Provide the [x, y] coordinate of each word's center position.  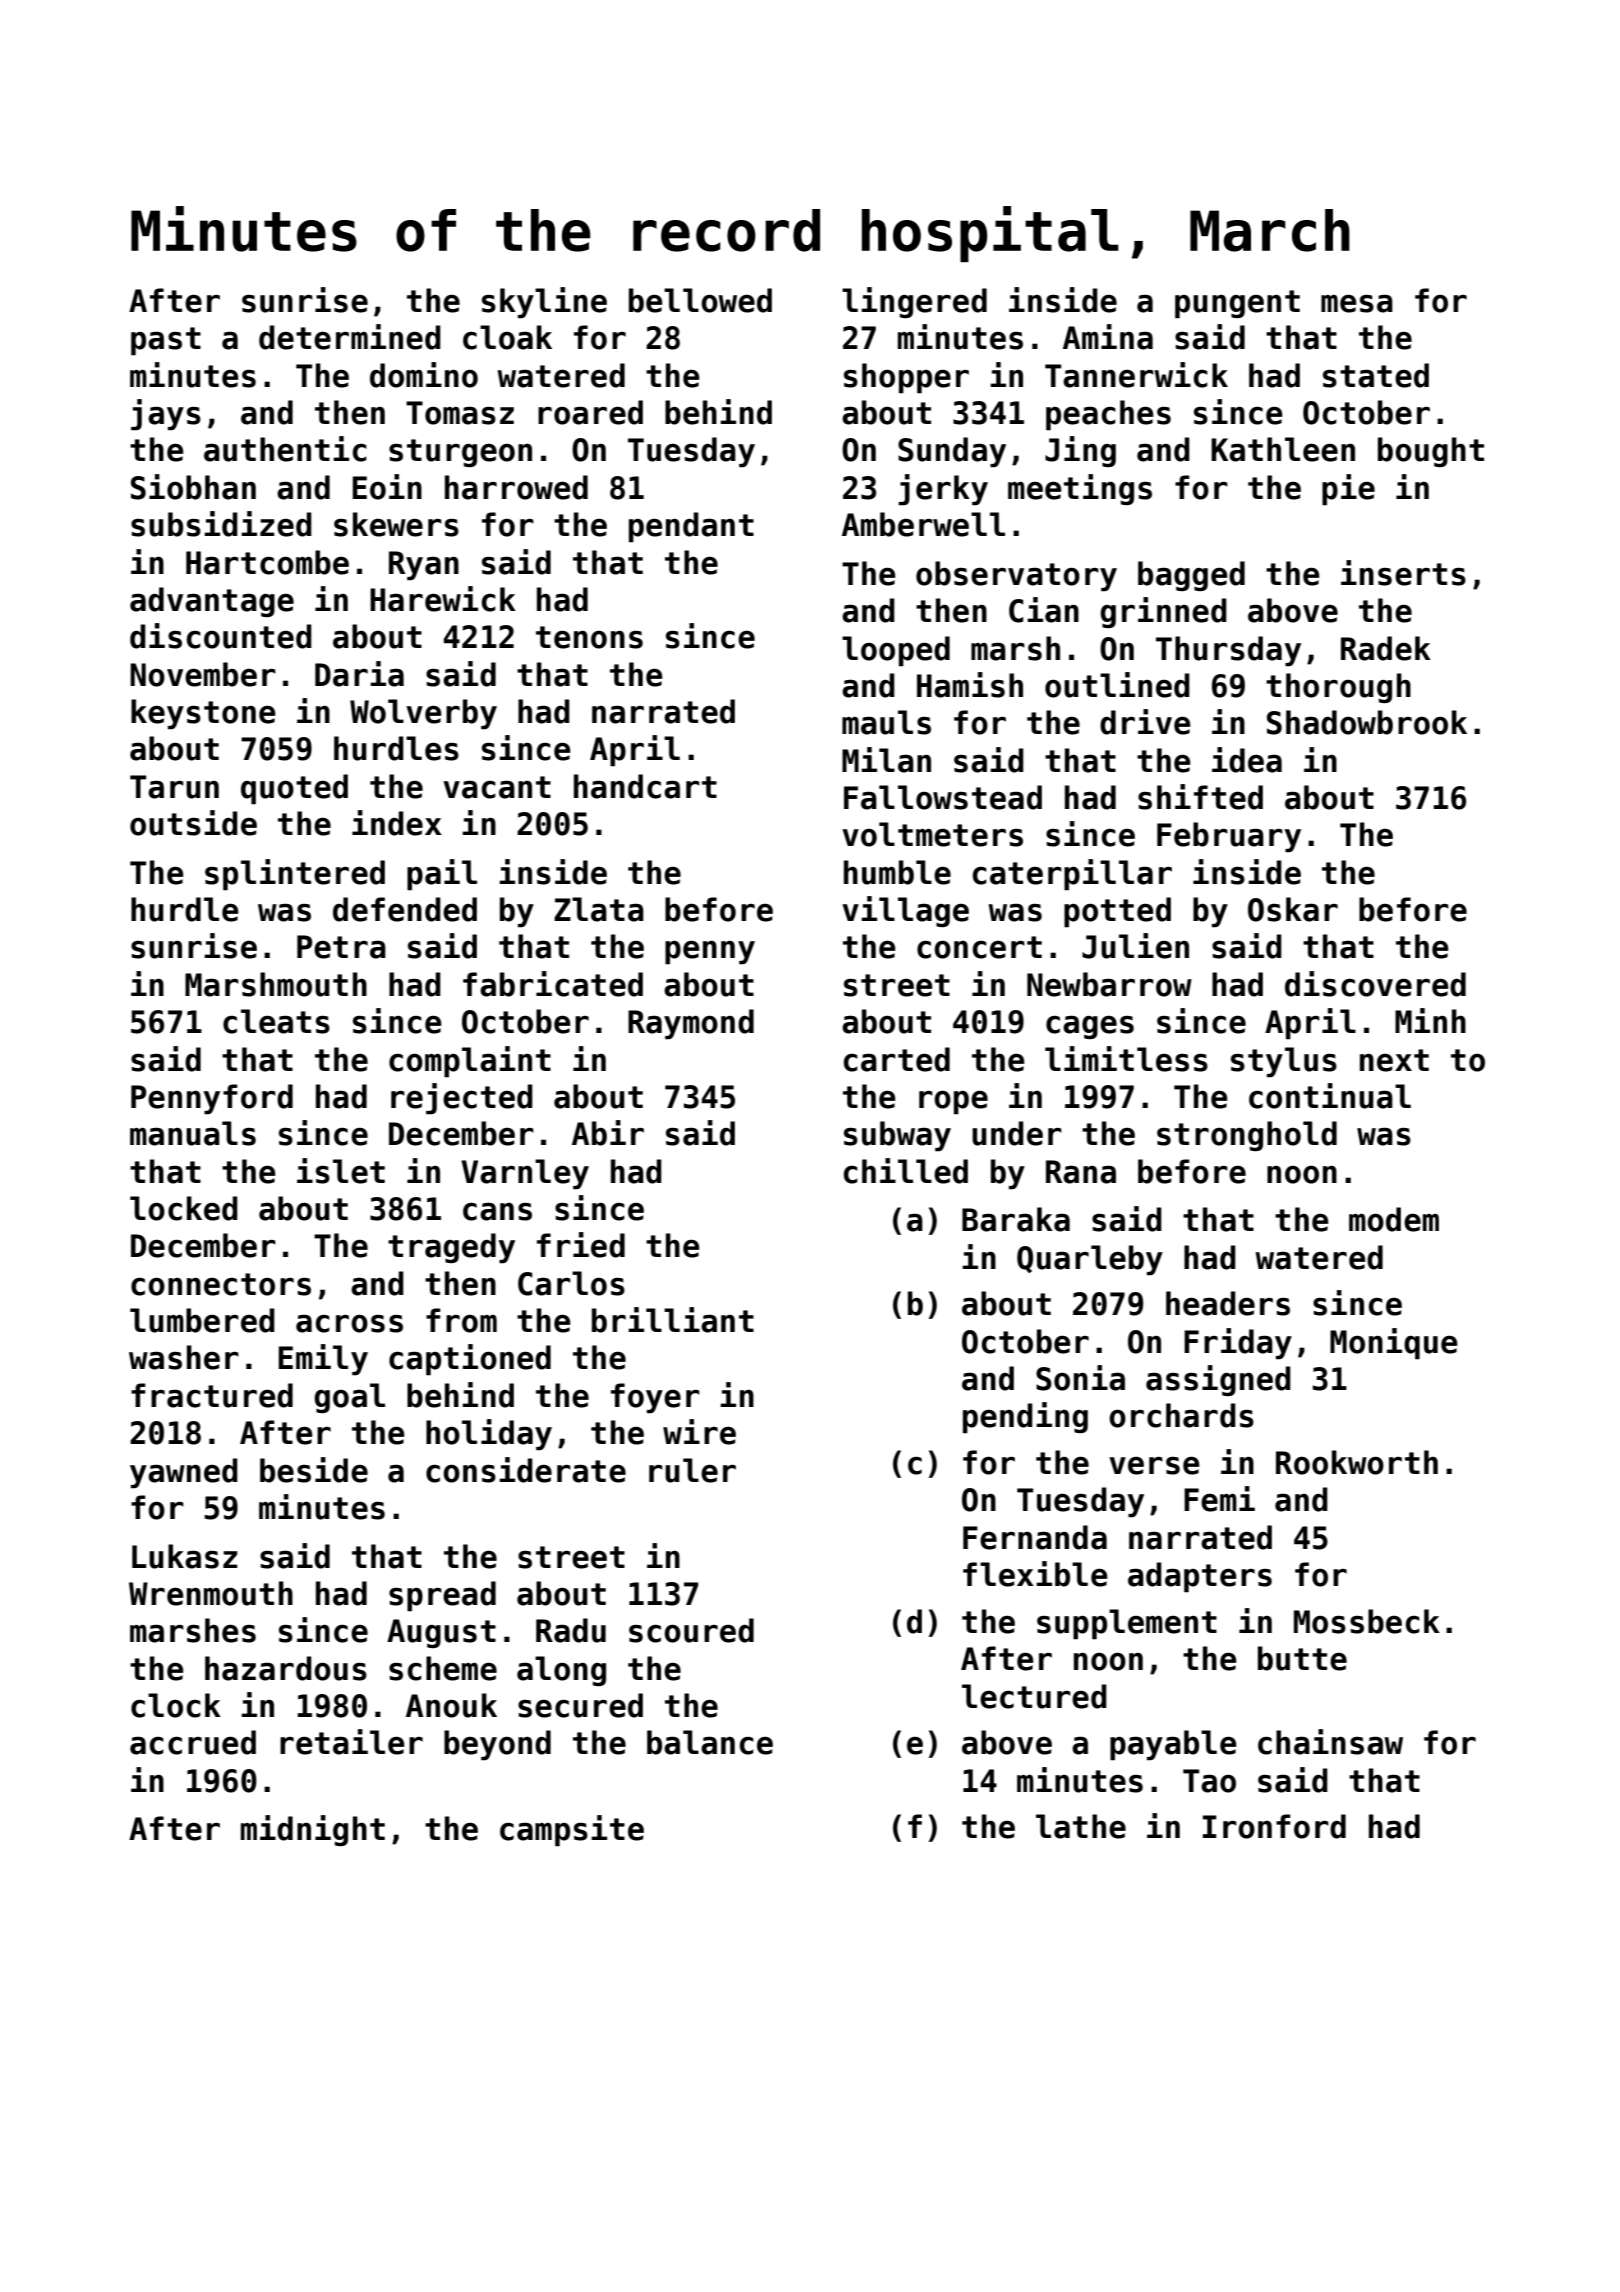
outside [193, 823]
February [1229, 837]
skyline [544, 303]
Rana [1081, 1172]
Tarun [174, 787]
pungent [1237, 304]
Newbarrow [1109, 984]
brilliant [673, 1320]
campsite [572, 1831]
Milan [886, 760]
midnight [313, 1830]
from [461, 1320]
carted [897, 1059]
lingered [914, 302]
